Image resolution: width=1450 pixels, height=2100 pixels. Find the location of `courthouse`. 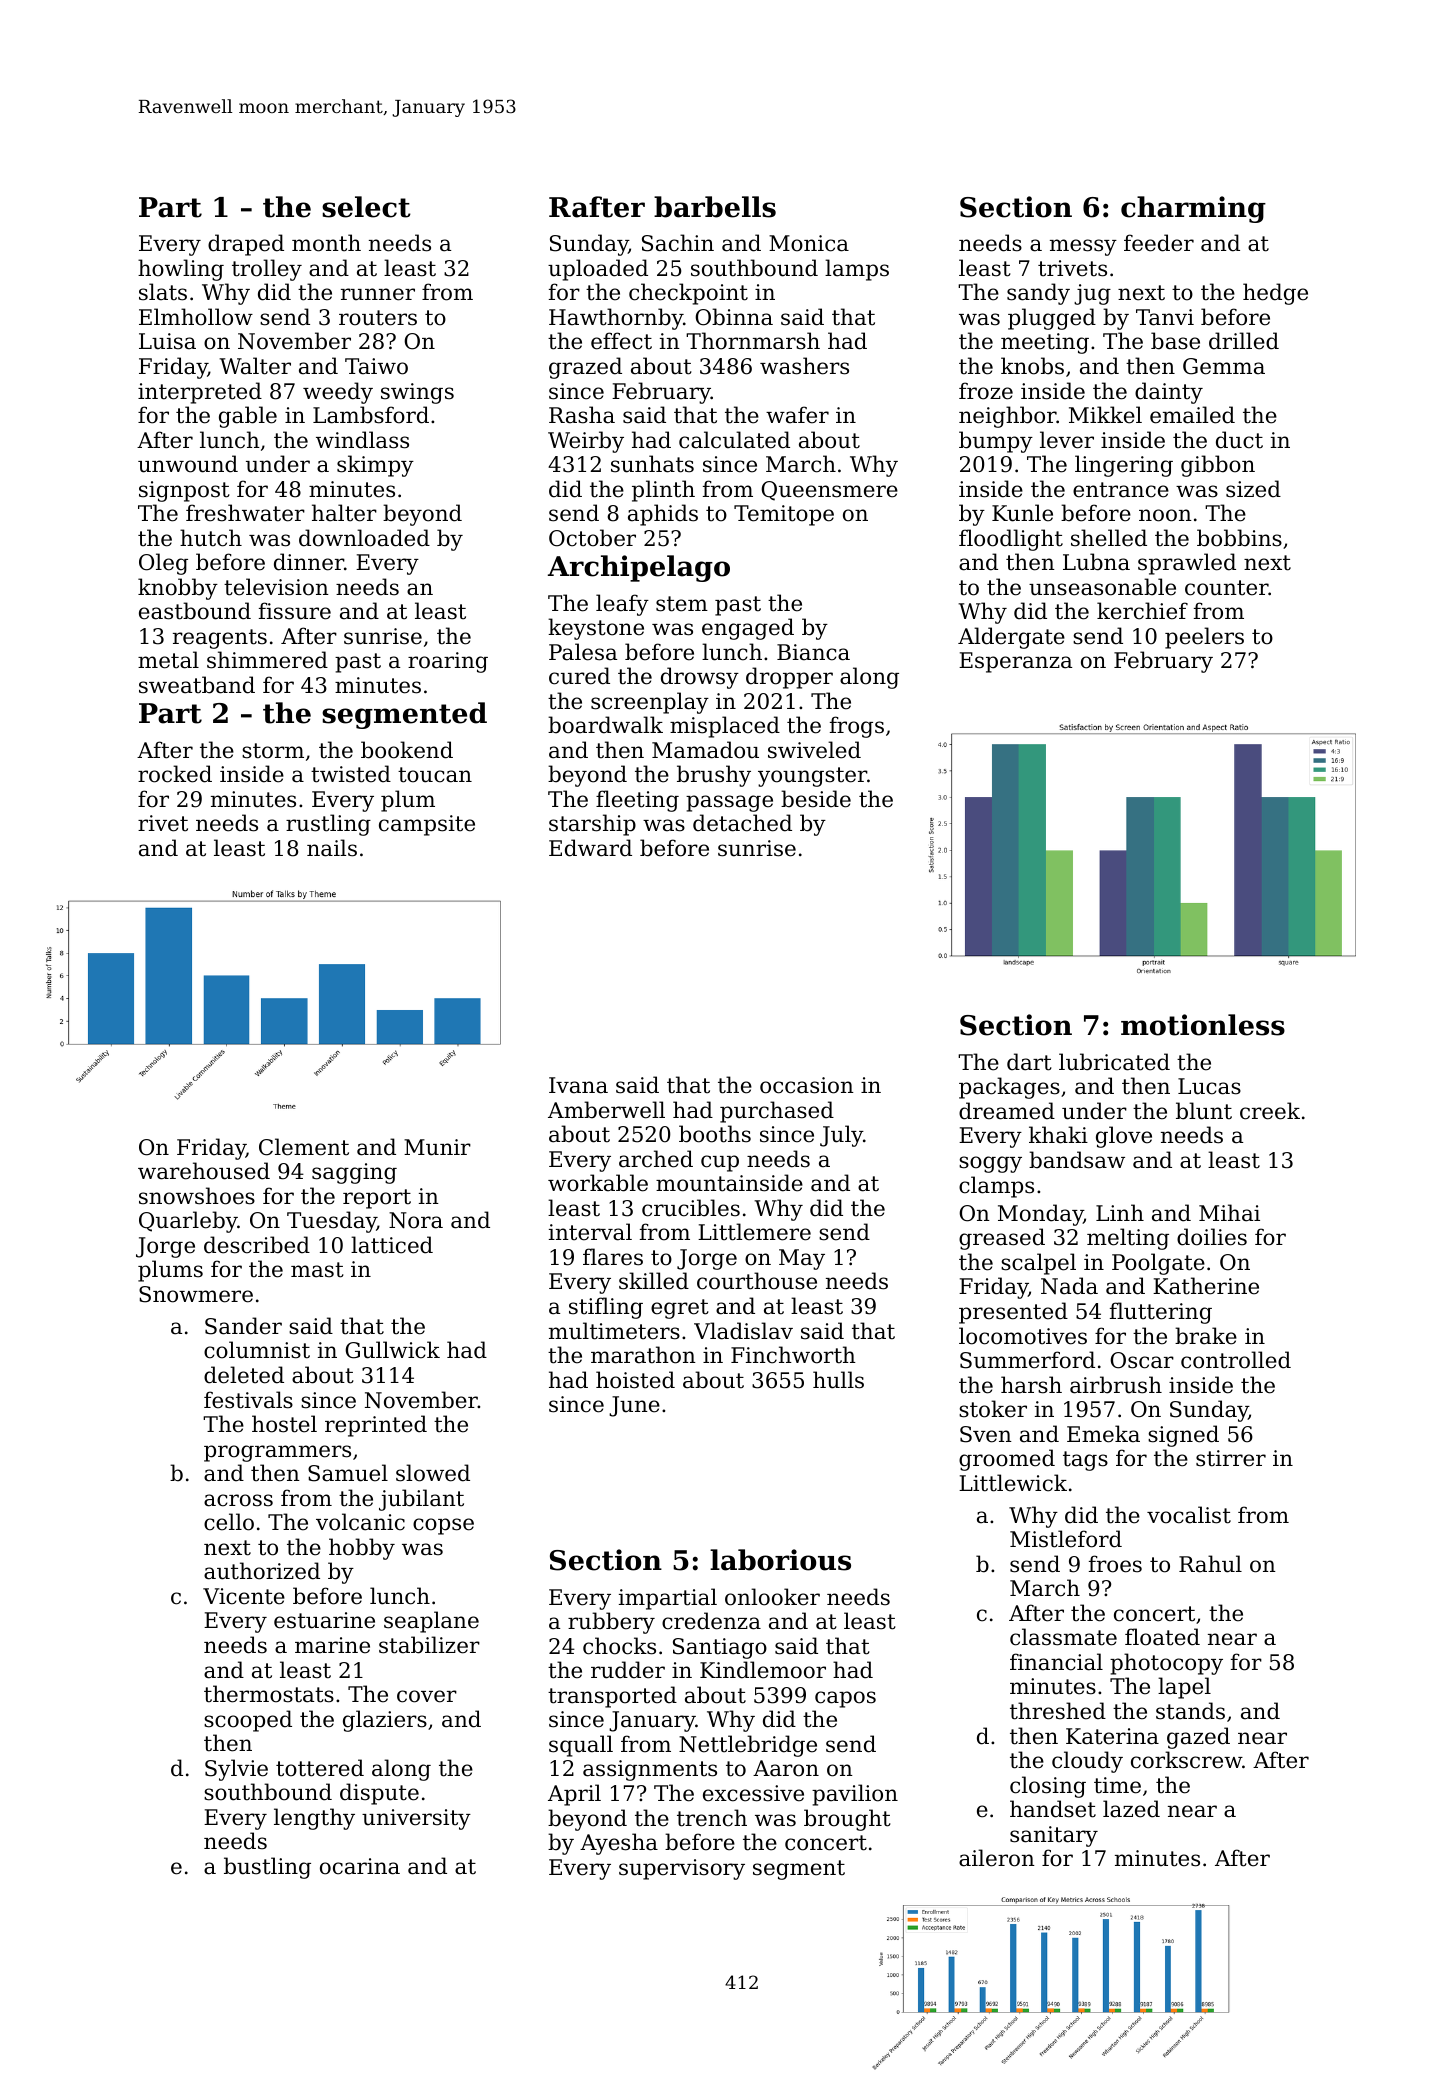

courthouse is located at coordinates (757, 1281).
